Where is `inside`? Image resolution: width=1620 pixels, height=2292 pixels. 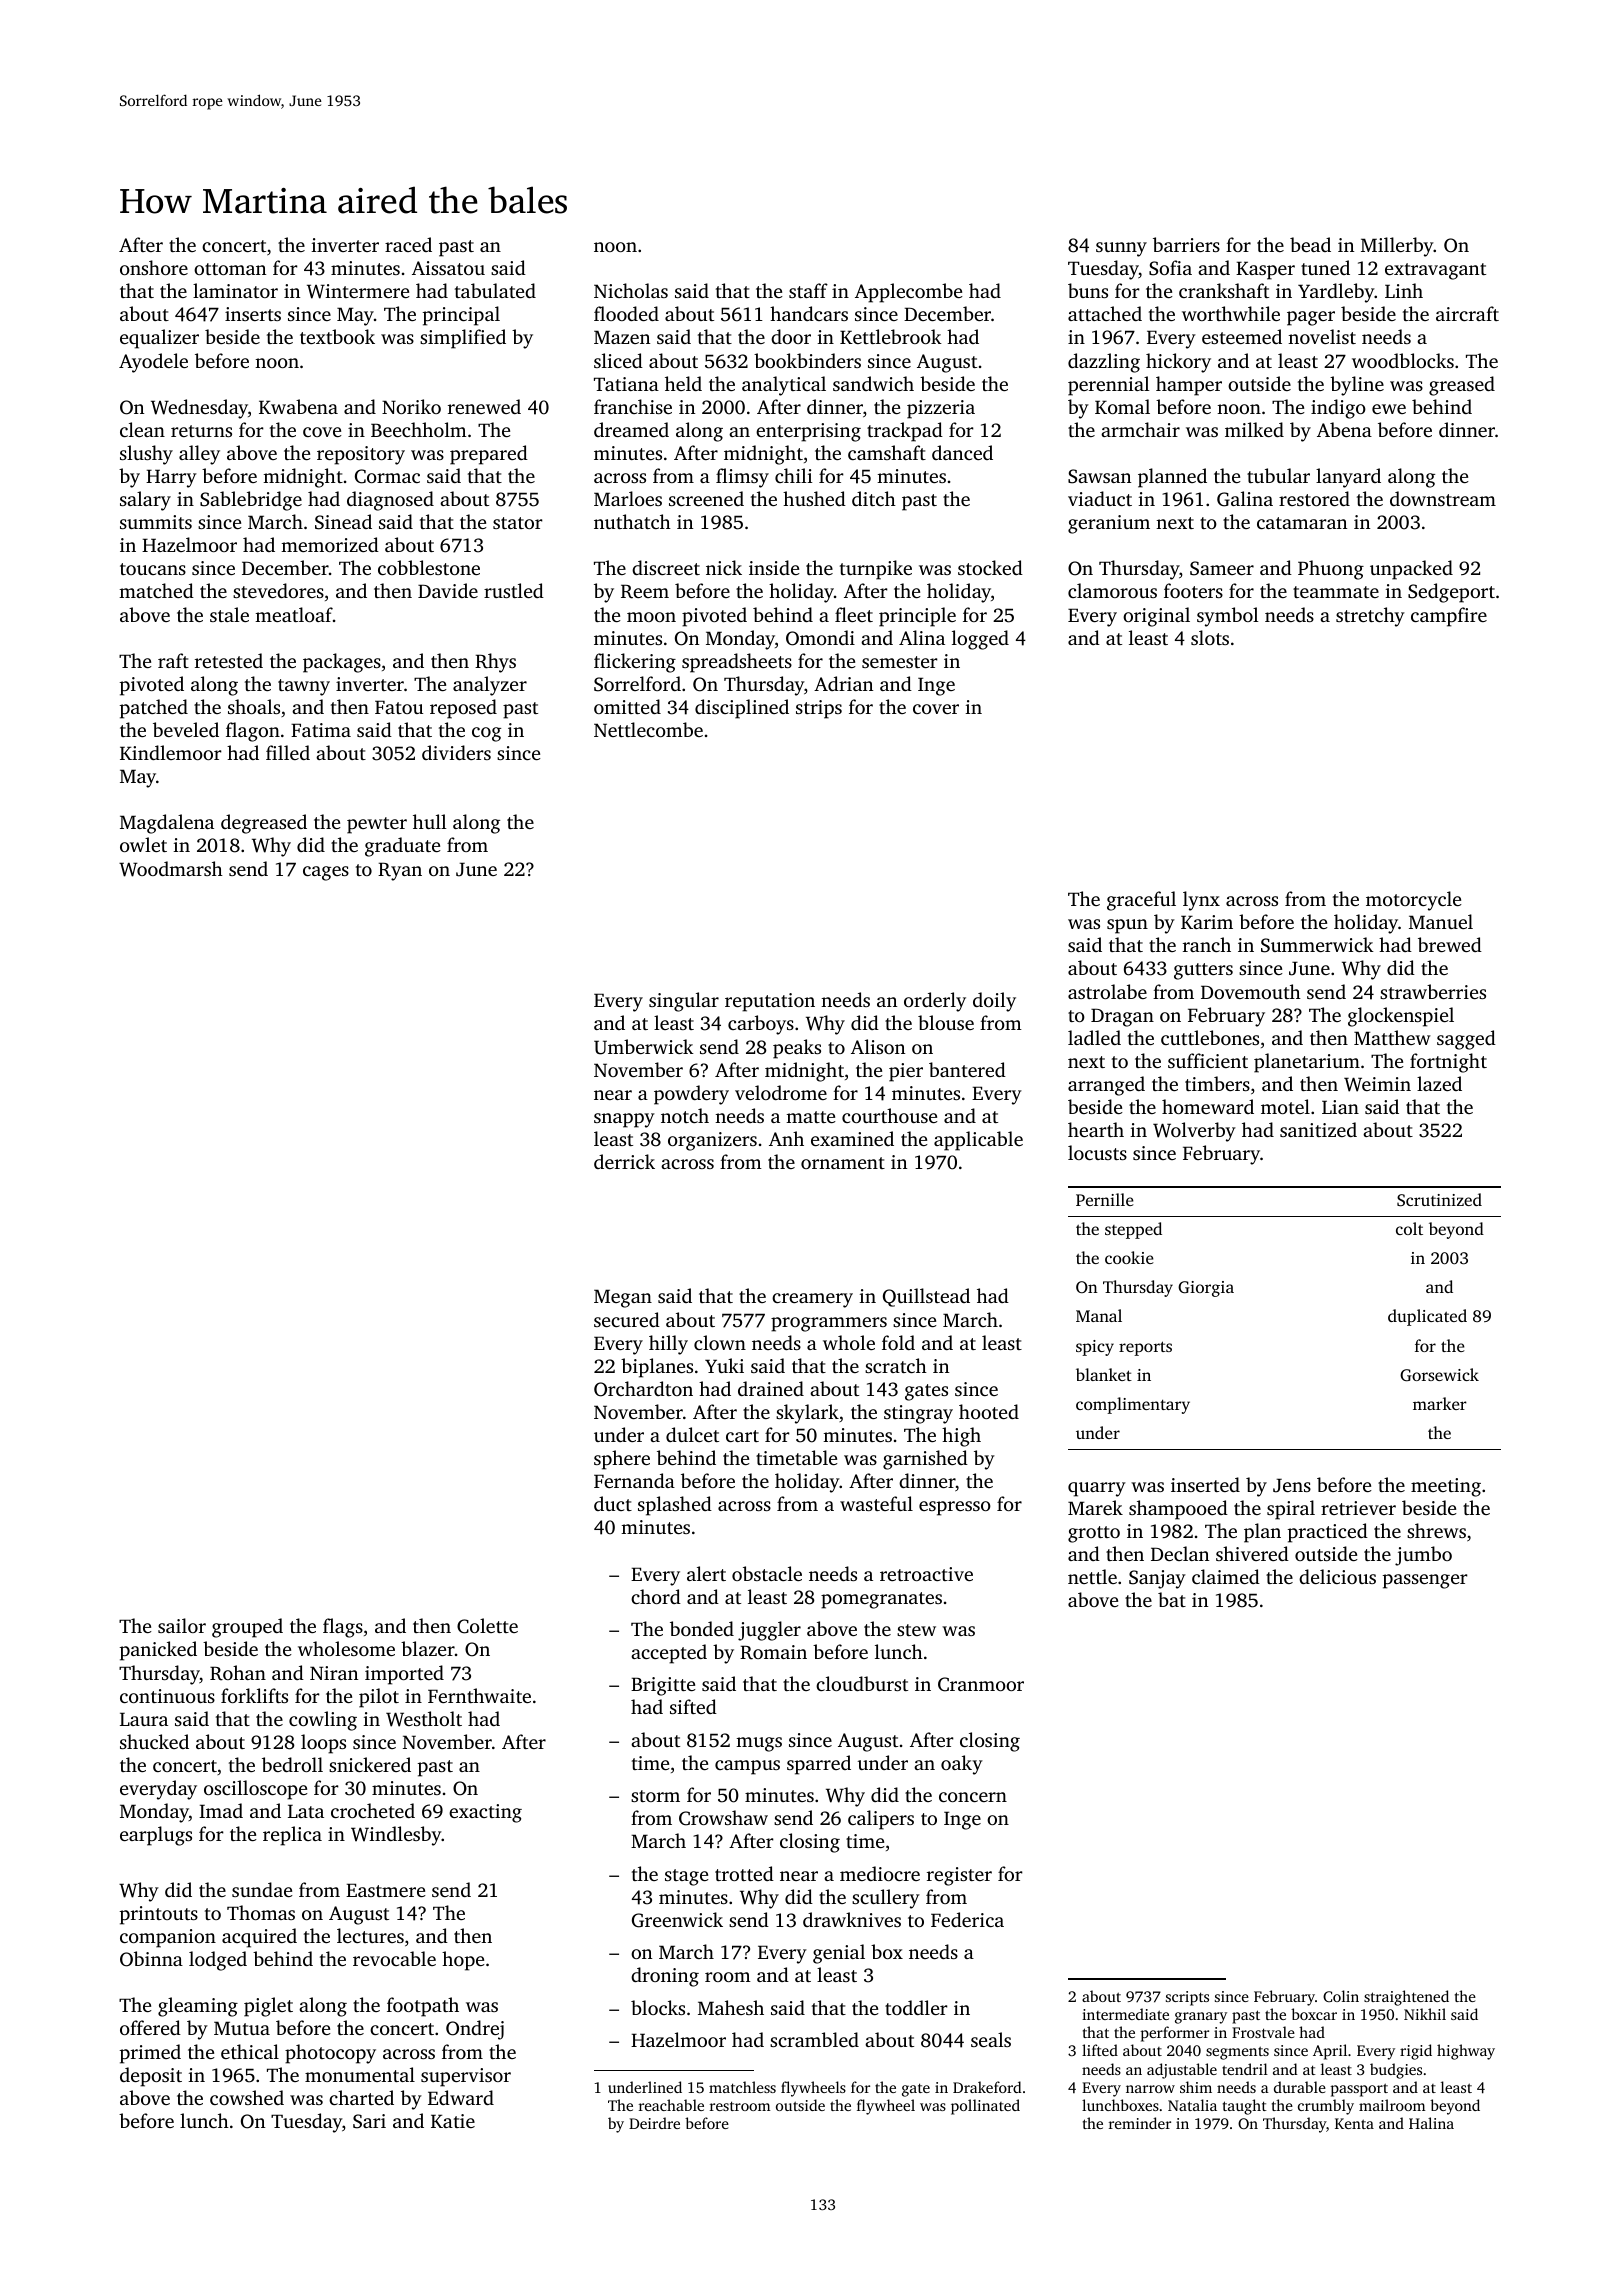
inside is located at coordinates (774, 567).
